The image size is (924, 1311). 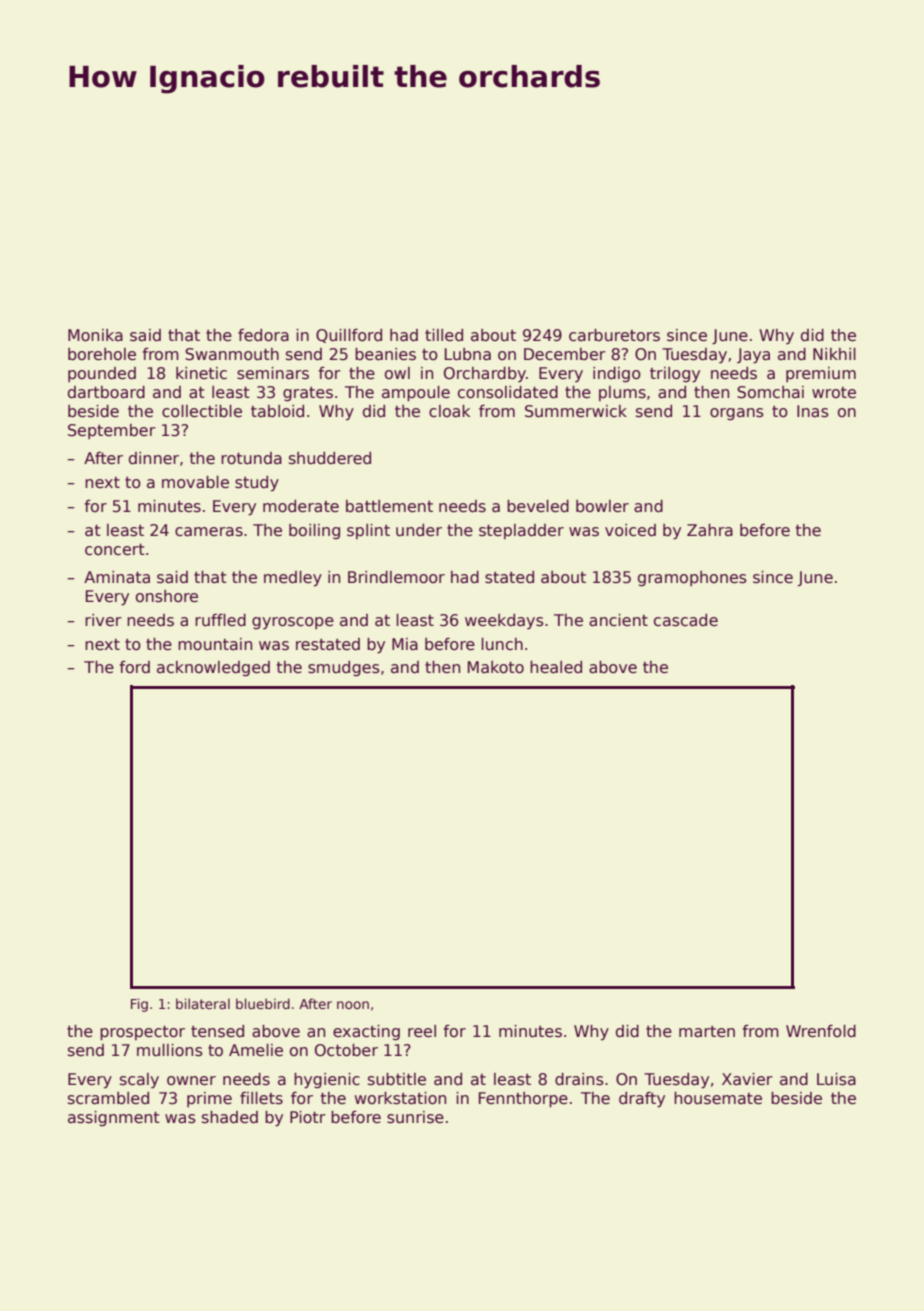 I want to click on noon, so click(x=353, y=1005).
